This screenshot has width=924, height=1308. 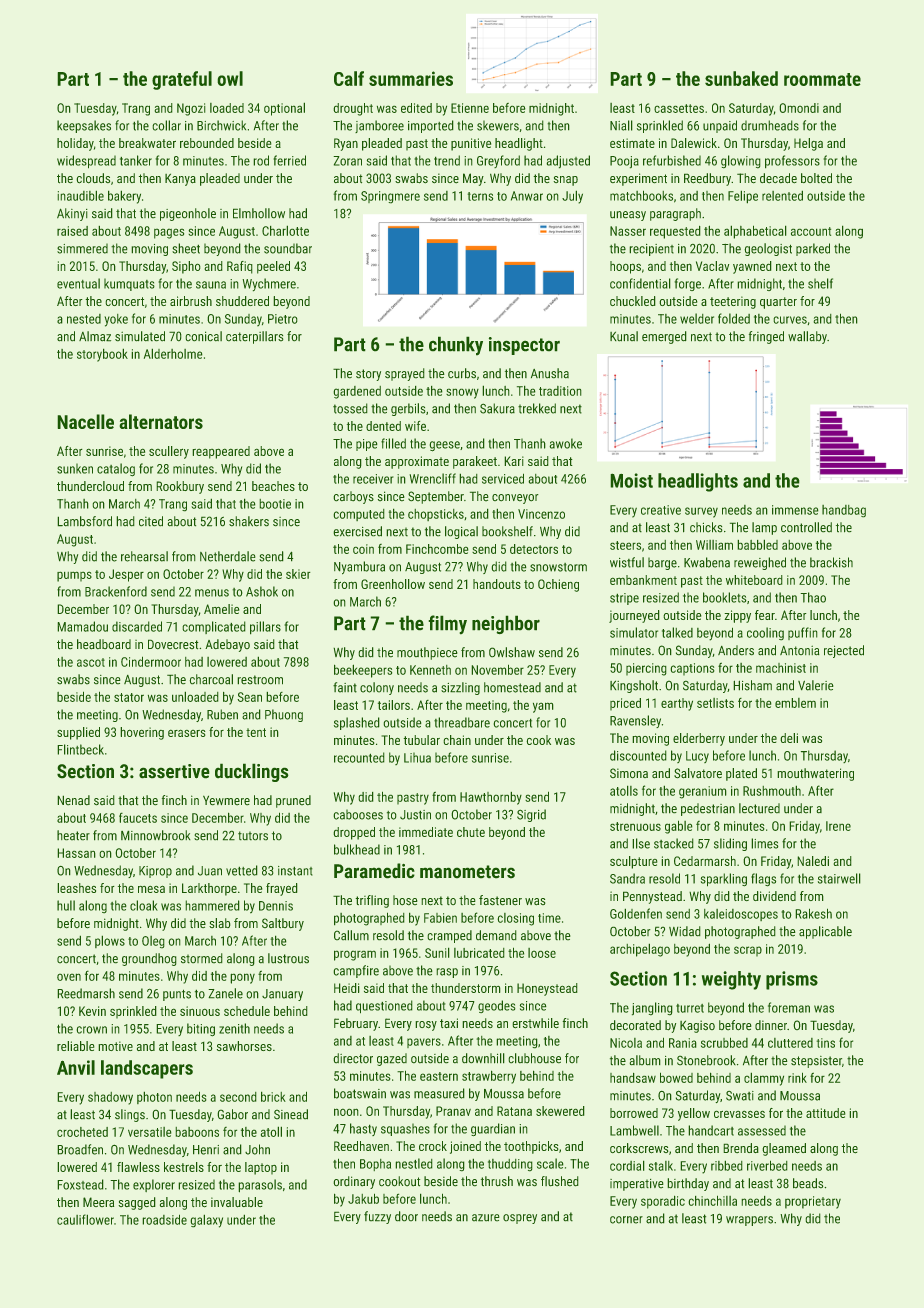 I want to click on sunbaked, so click(x=741, y=78).
